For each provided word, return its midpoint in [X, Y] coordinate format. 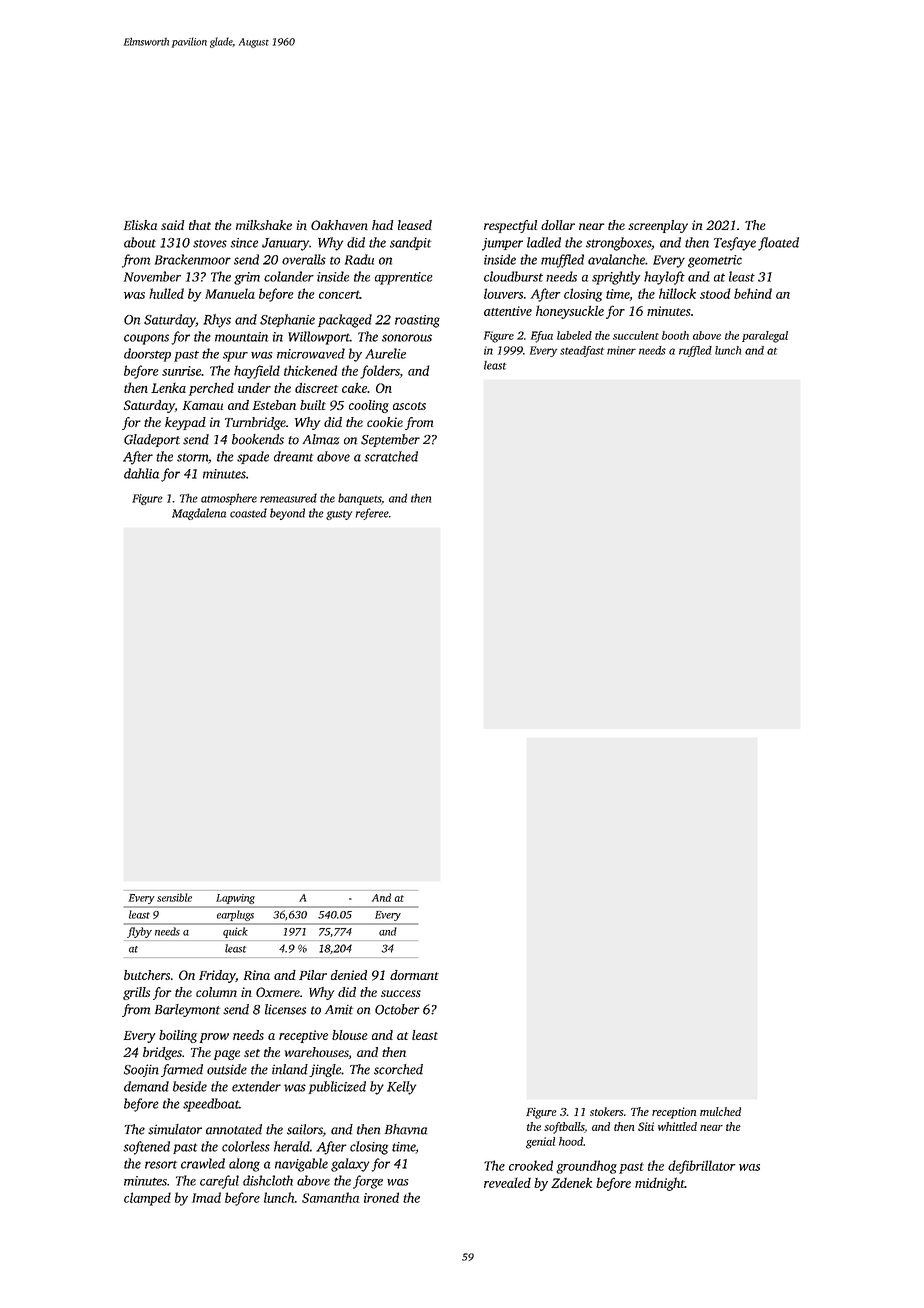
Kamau [203, 405]
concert [339, 294]
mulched [720, 1111]
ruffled [695, 351]
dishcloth [268, 1180]
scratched [391, 456]
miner [621, 350]
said [172, 225]
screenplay [658, 226]
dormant [414, 975]
